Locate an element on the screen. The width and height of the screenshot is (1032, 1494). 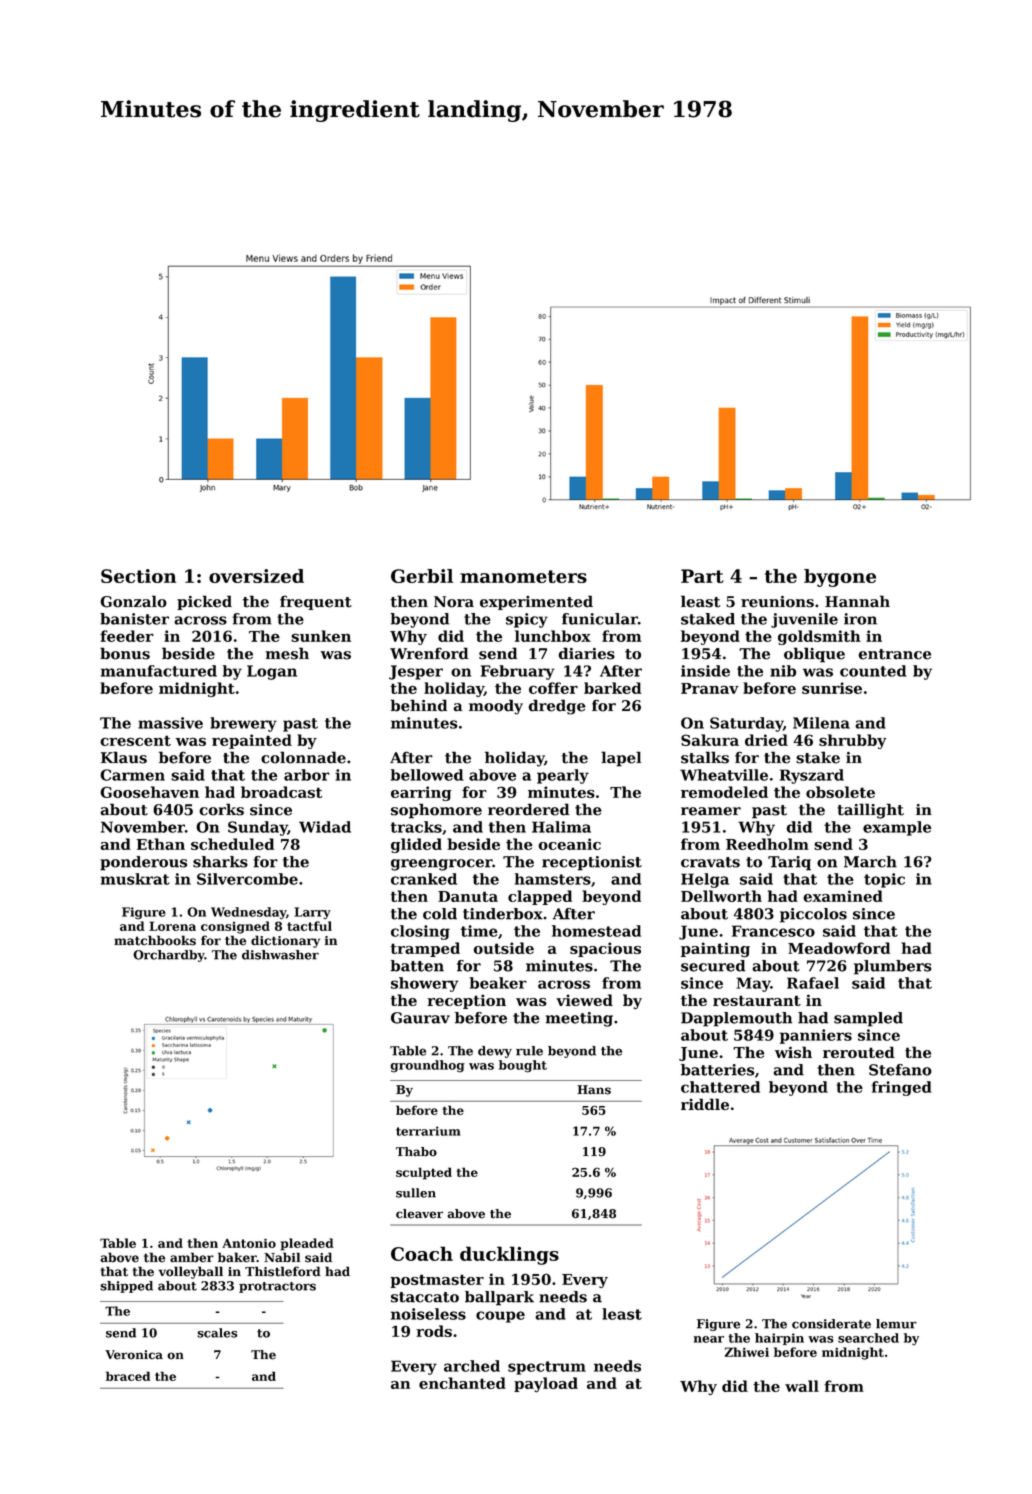
picked is located at coordinates (204, 602).
